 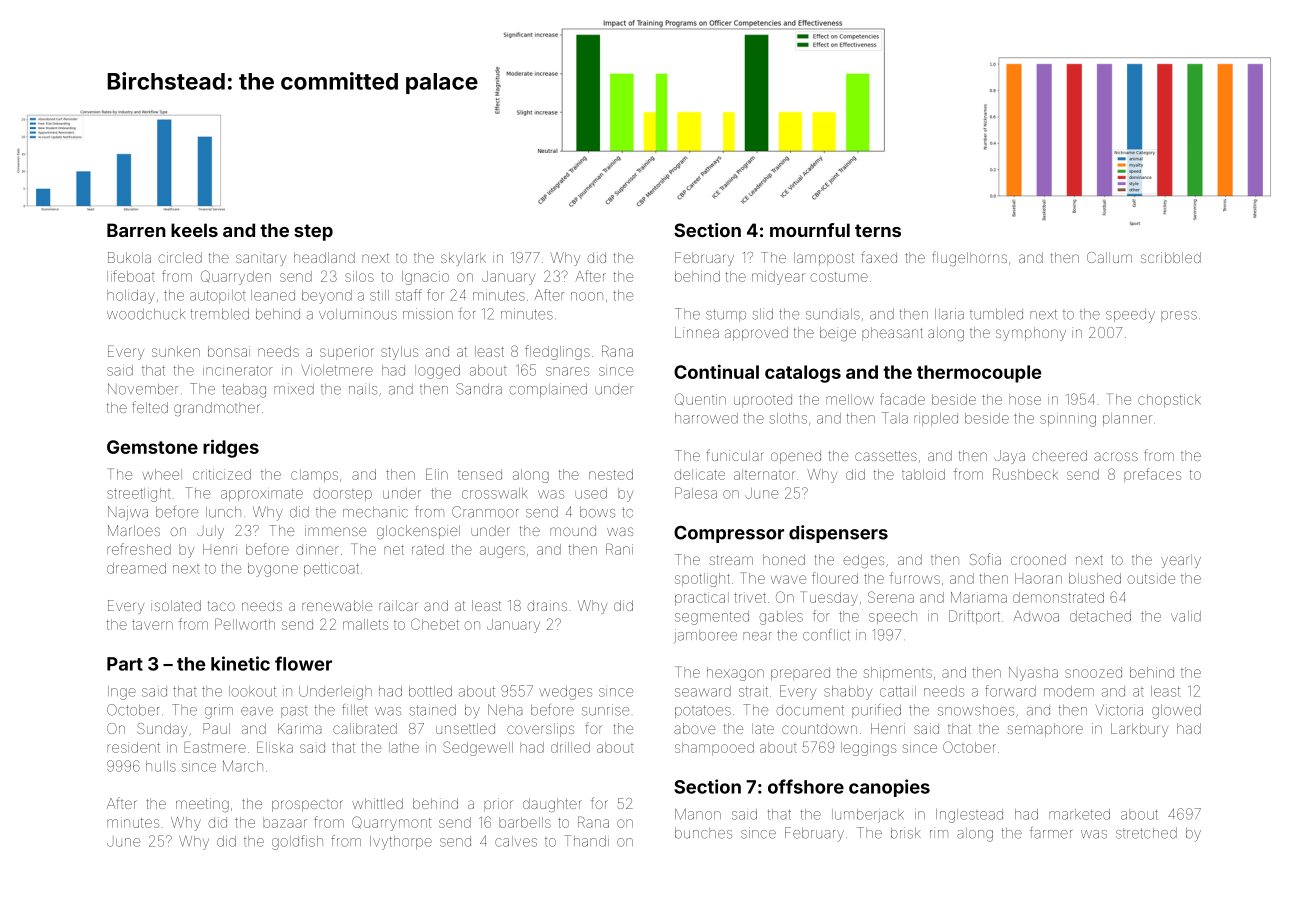 I want to click on Quarryden, so click(x=236, y=277).
